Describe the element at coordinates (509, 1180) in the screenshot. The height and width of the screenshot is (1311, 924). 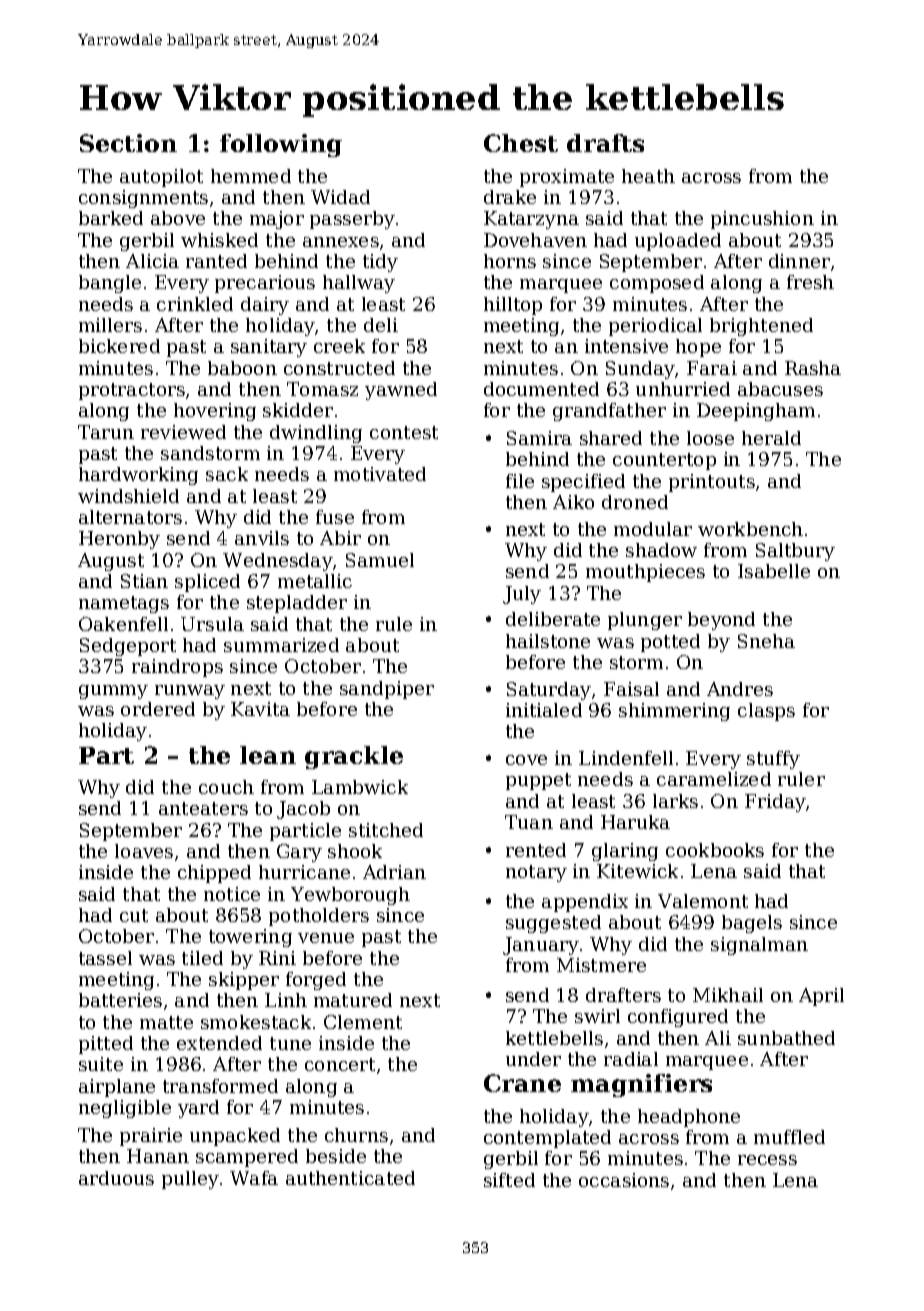
I see `sifted` at that location.
